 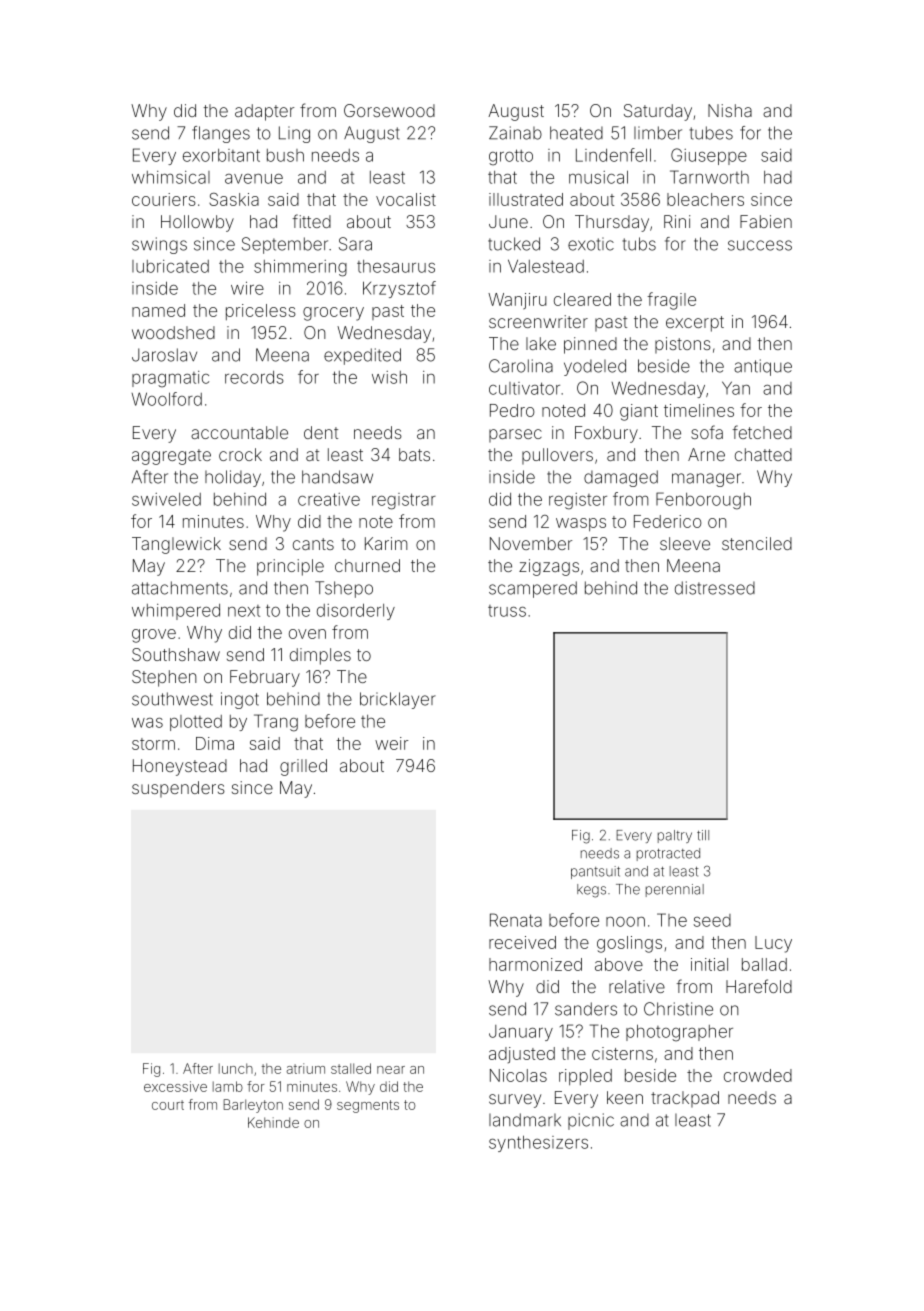 I want to click on survey, so click(x=515, y=1101).
